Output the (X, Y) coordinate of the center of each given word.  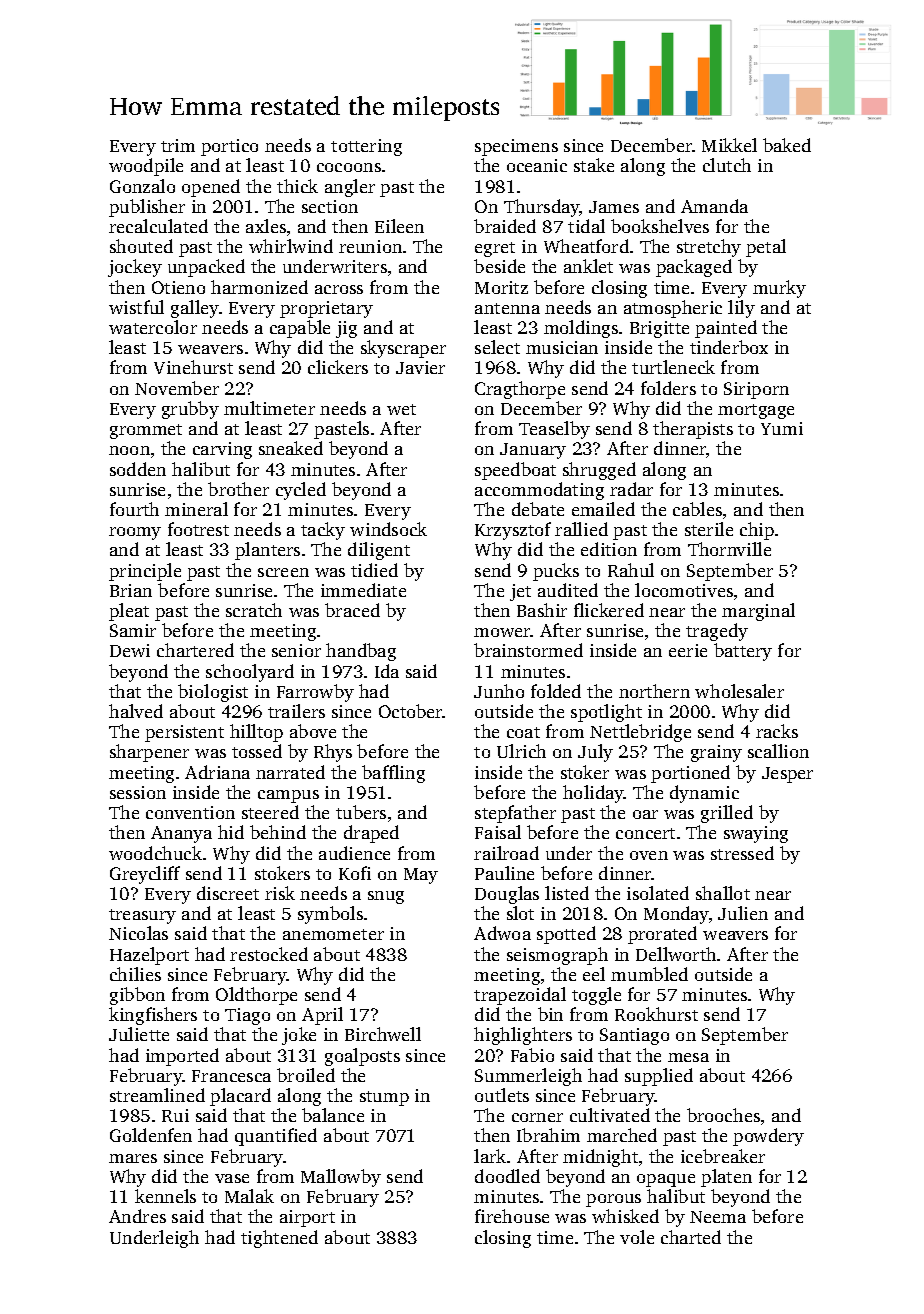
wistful (136, 307)
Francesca (231, 1076)
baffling (393, 774)
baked (787, 145)
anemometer (333, 934)
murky (779, 289)
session (138, 792)
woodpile (146, 167)
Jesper (787, 775)
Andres (137, 1216)
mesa (688, 1057)
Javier (420, 367)
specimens (516, 147)
